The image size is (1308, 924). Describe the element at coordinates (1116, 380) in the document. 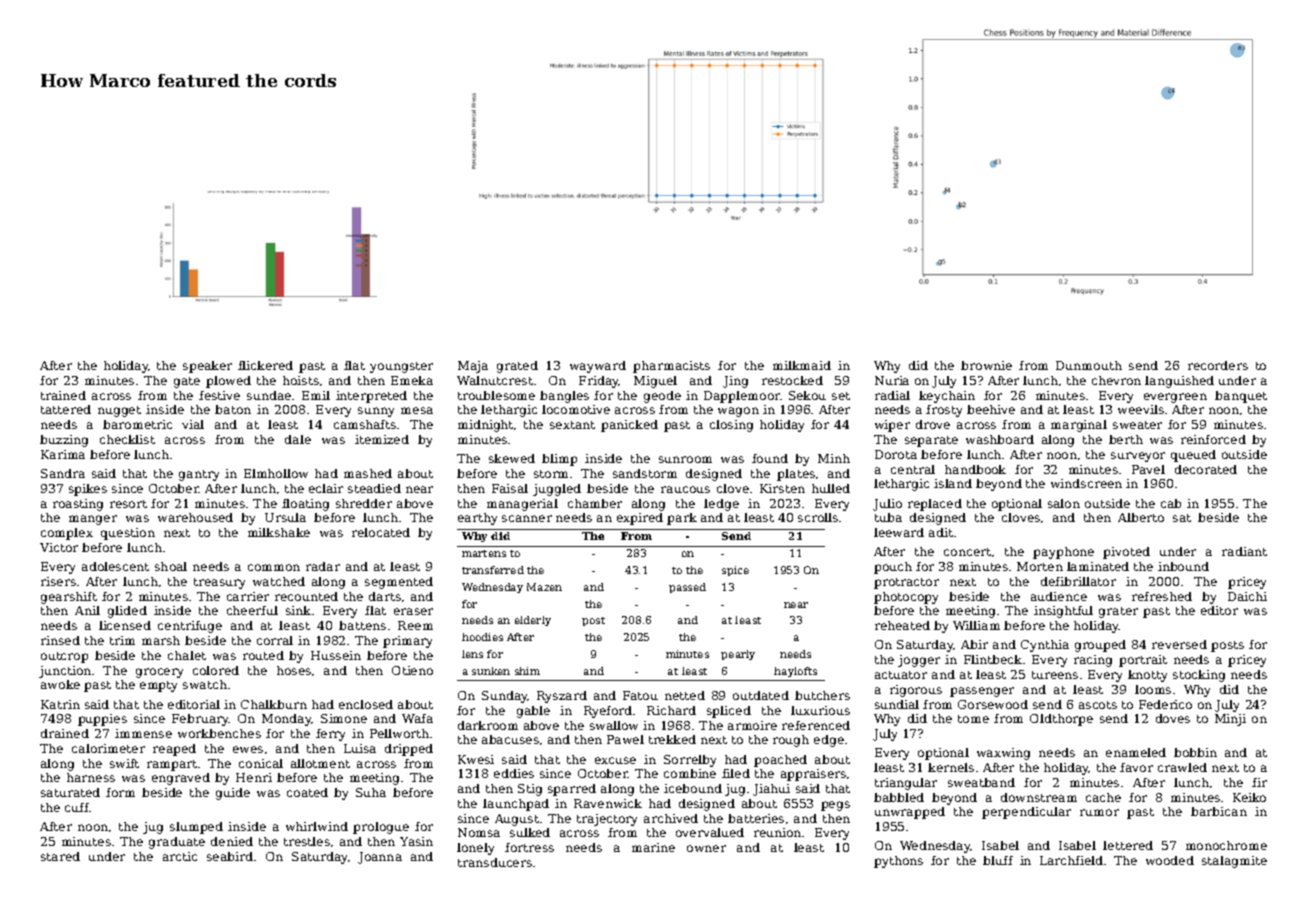

I see `chevron` at that location.
